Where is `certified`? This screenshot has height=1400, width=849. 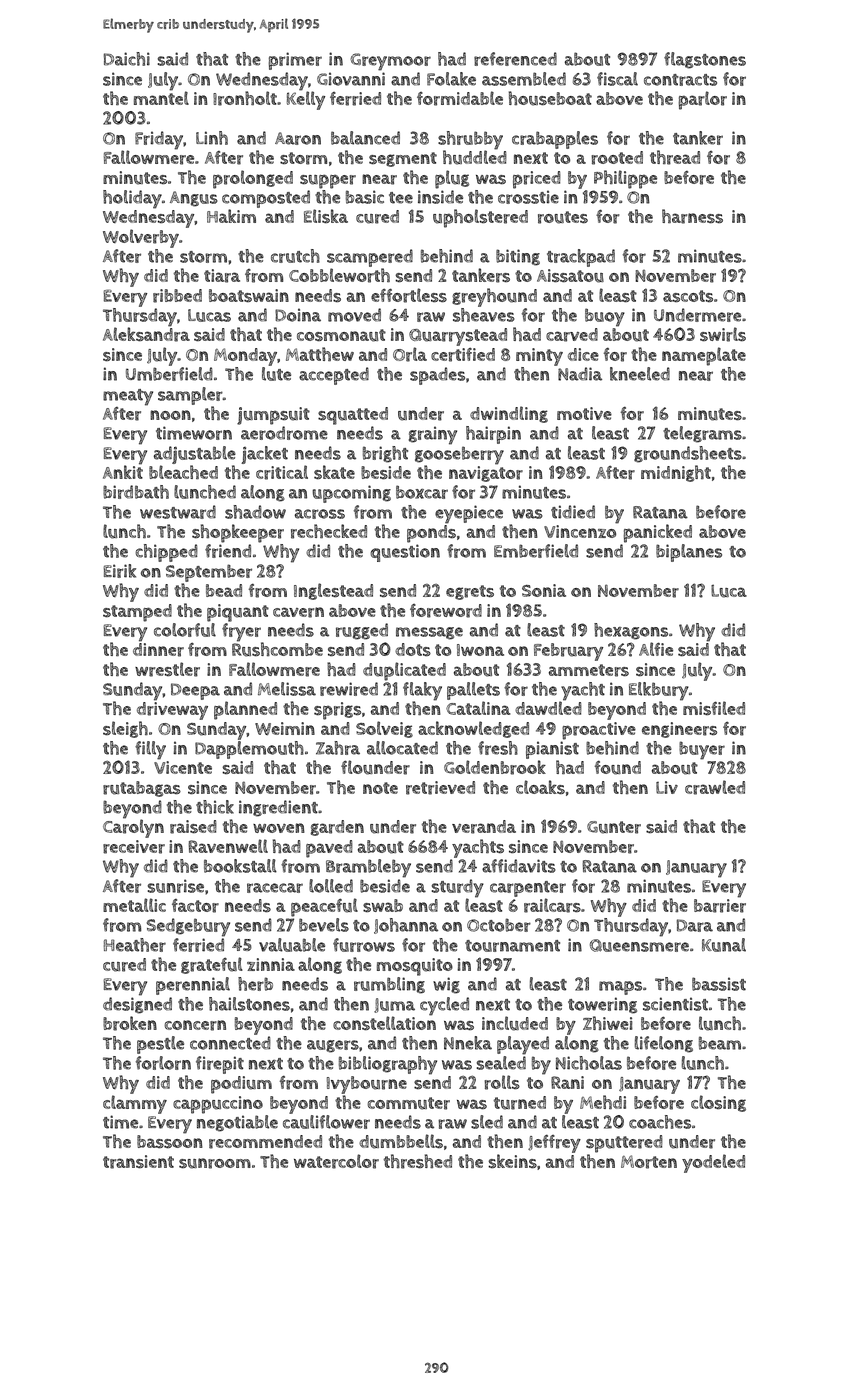
certified is located at coordinates (463, 355).
